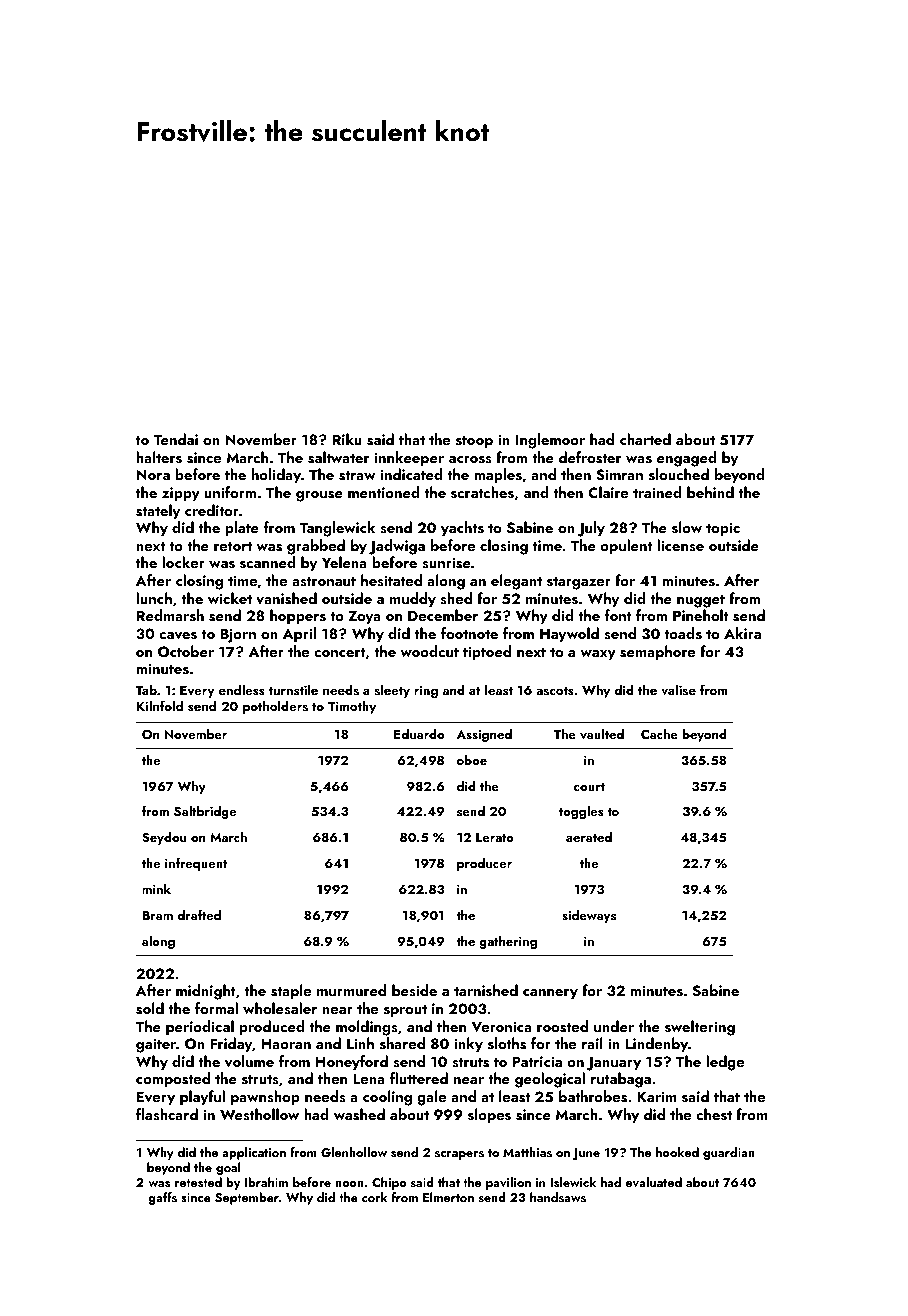 The image size is (908, 1316). I want to click on Tendai, so click(176, 439).
